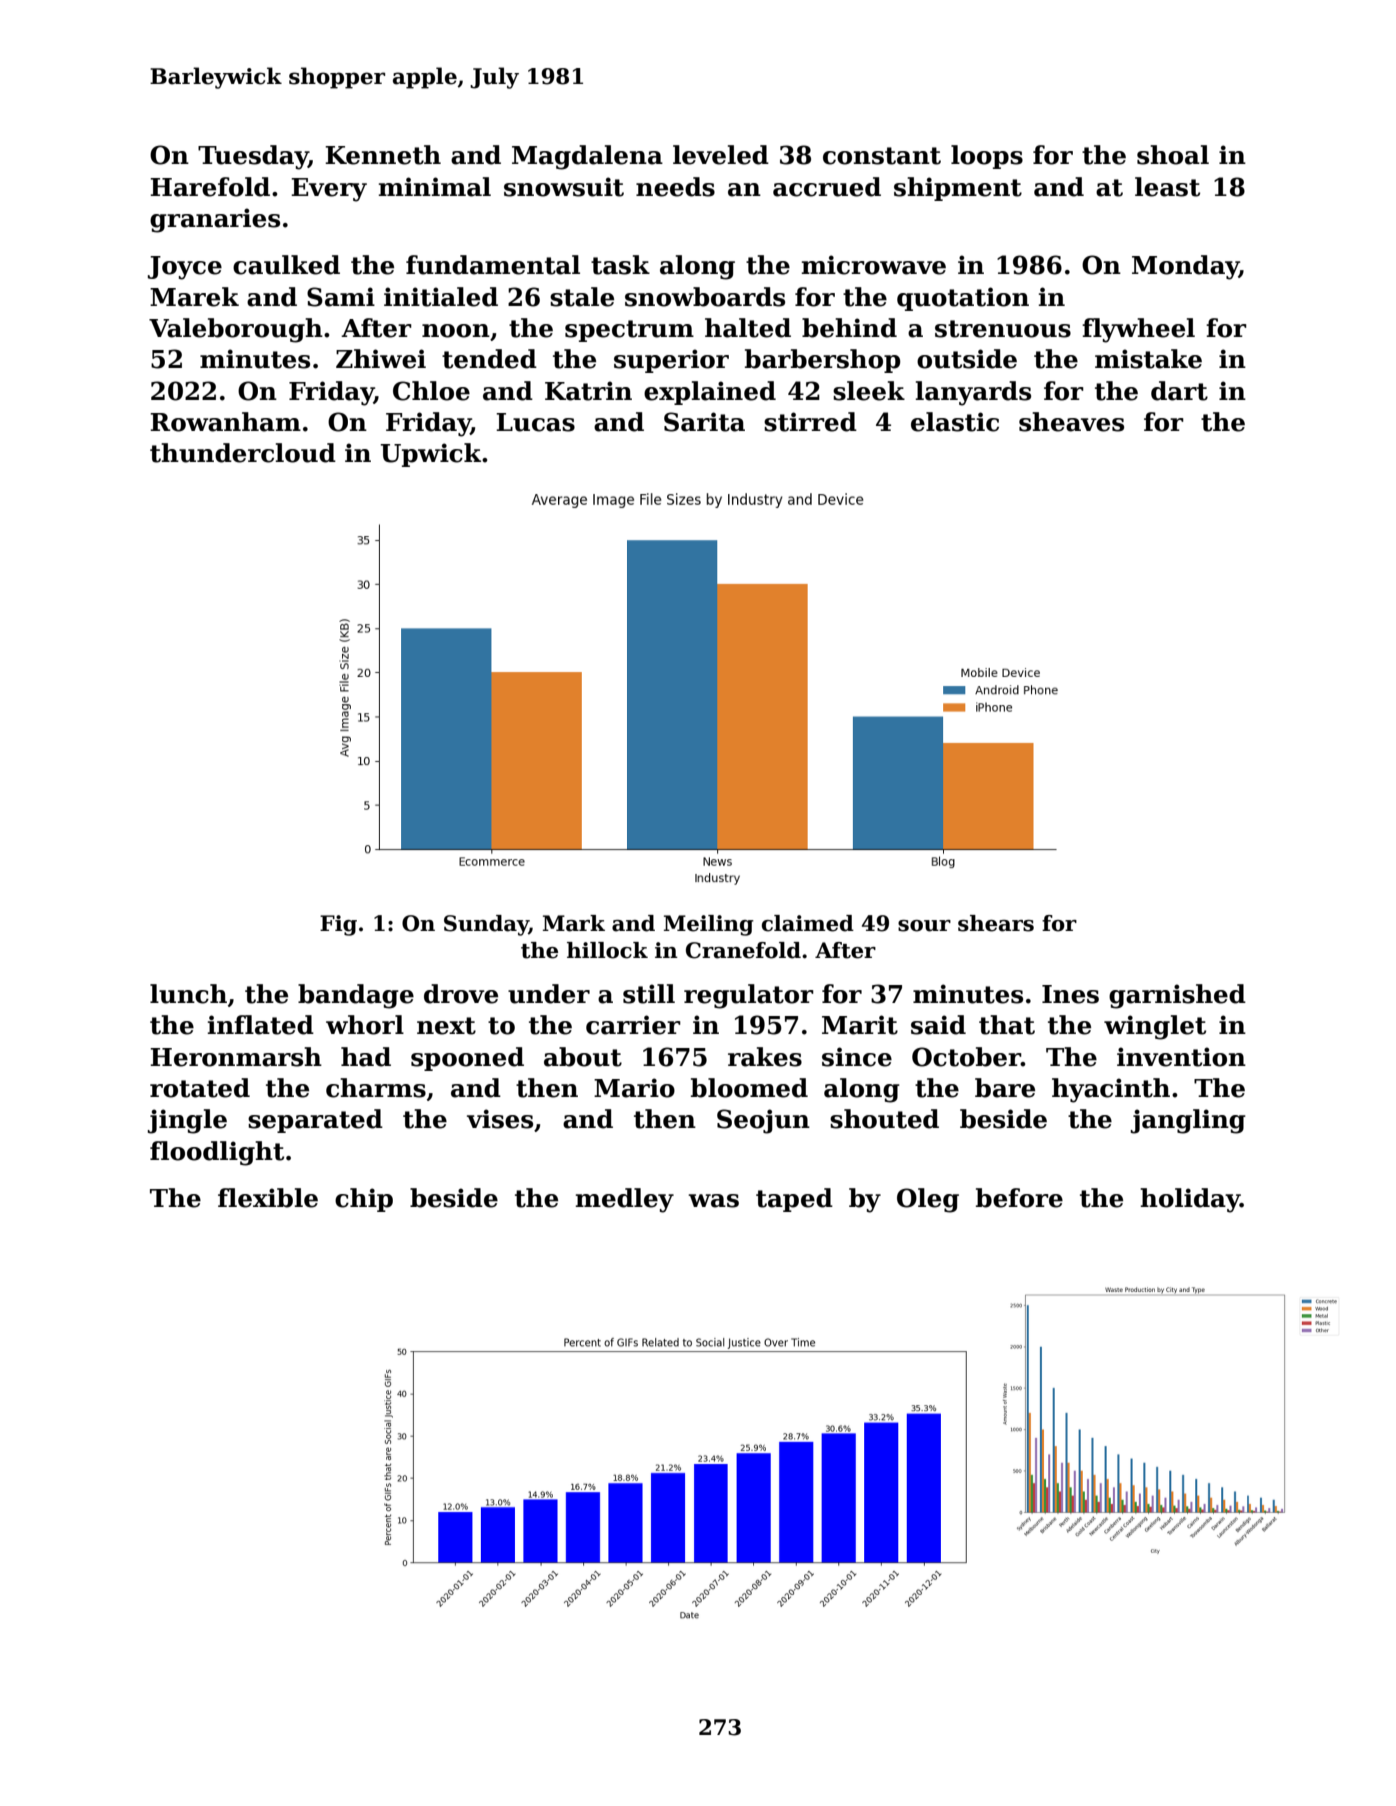  Describe the element at coordinates (704, 422) in the image. I see `Sarita` at that location.
